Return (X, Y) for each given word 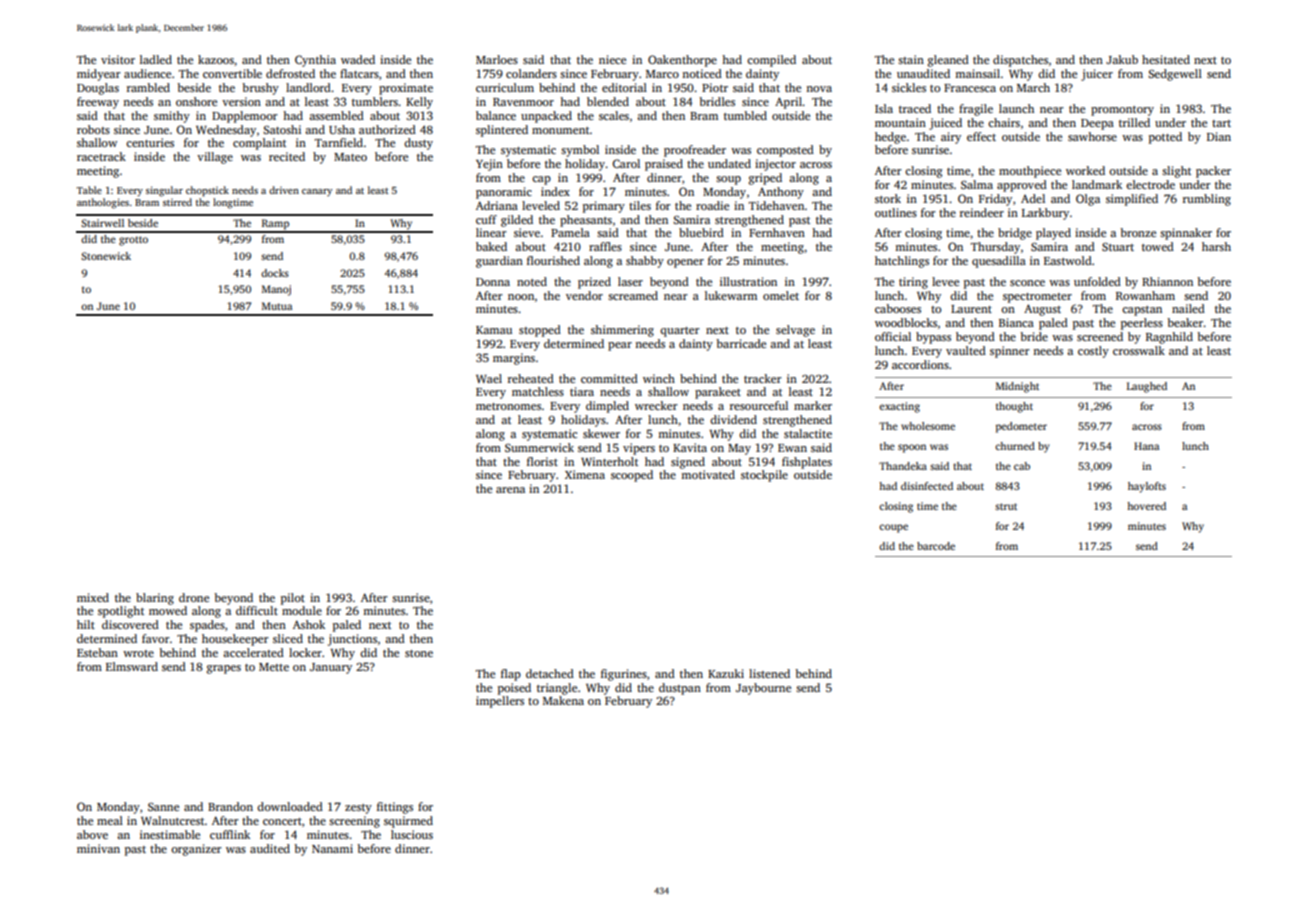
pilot (293, 599)
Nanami (332, 848)
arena (510, 490)
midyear (99, 75)
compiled (771, 61)
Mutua (277, 306)
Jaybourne (763, 689)
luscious (412, 834)
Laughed (1147, 387)
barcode (936, 546)
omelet (781, 295)
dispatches (1020, 61)
